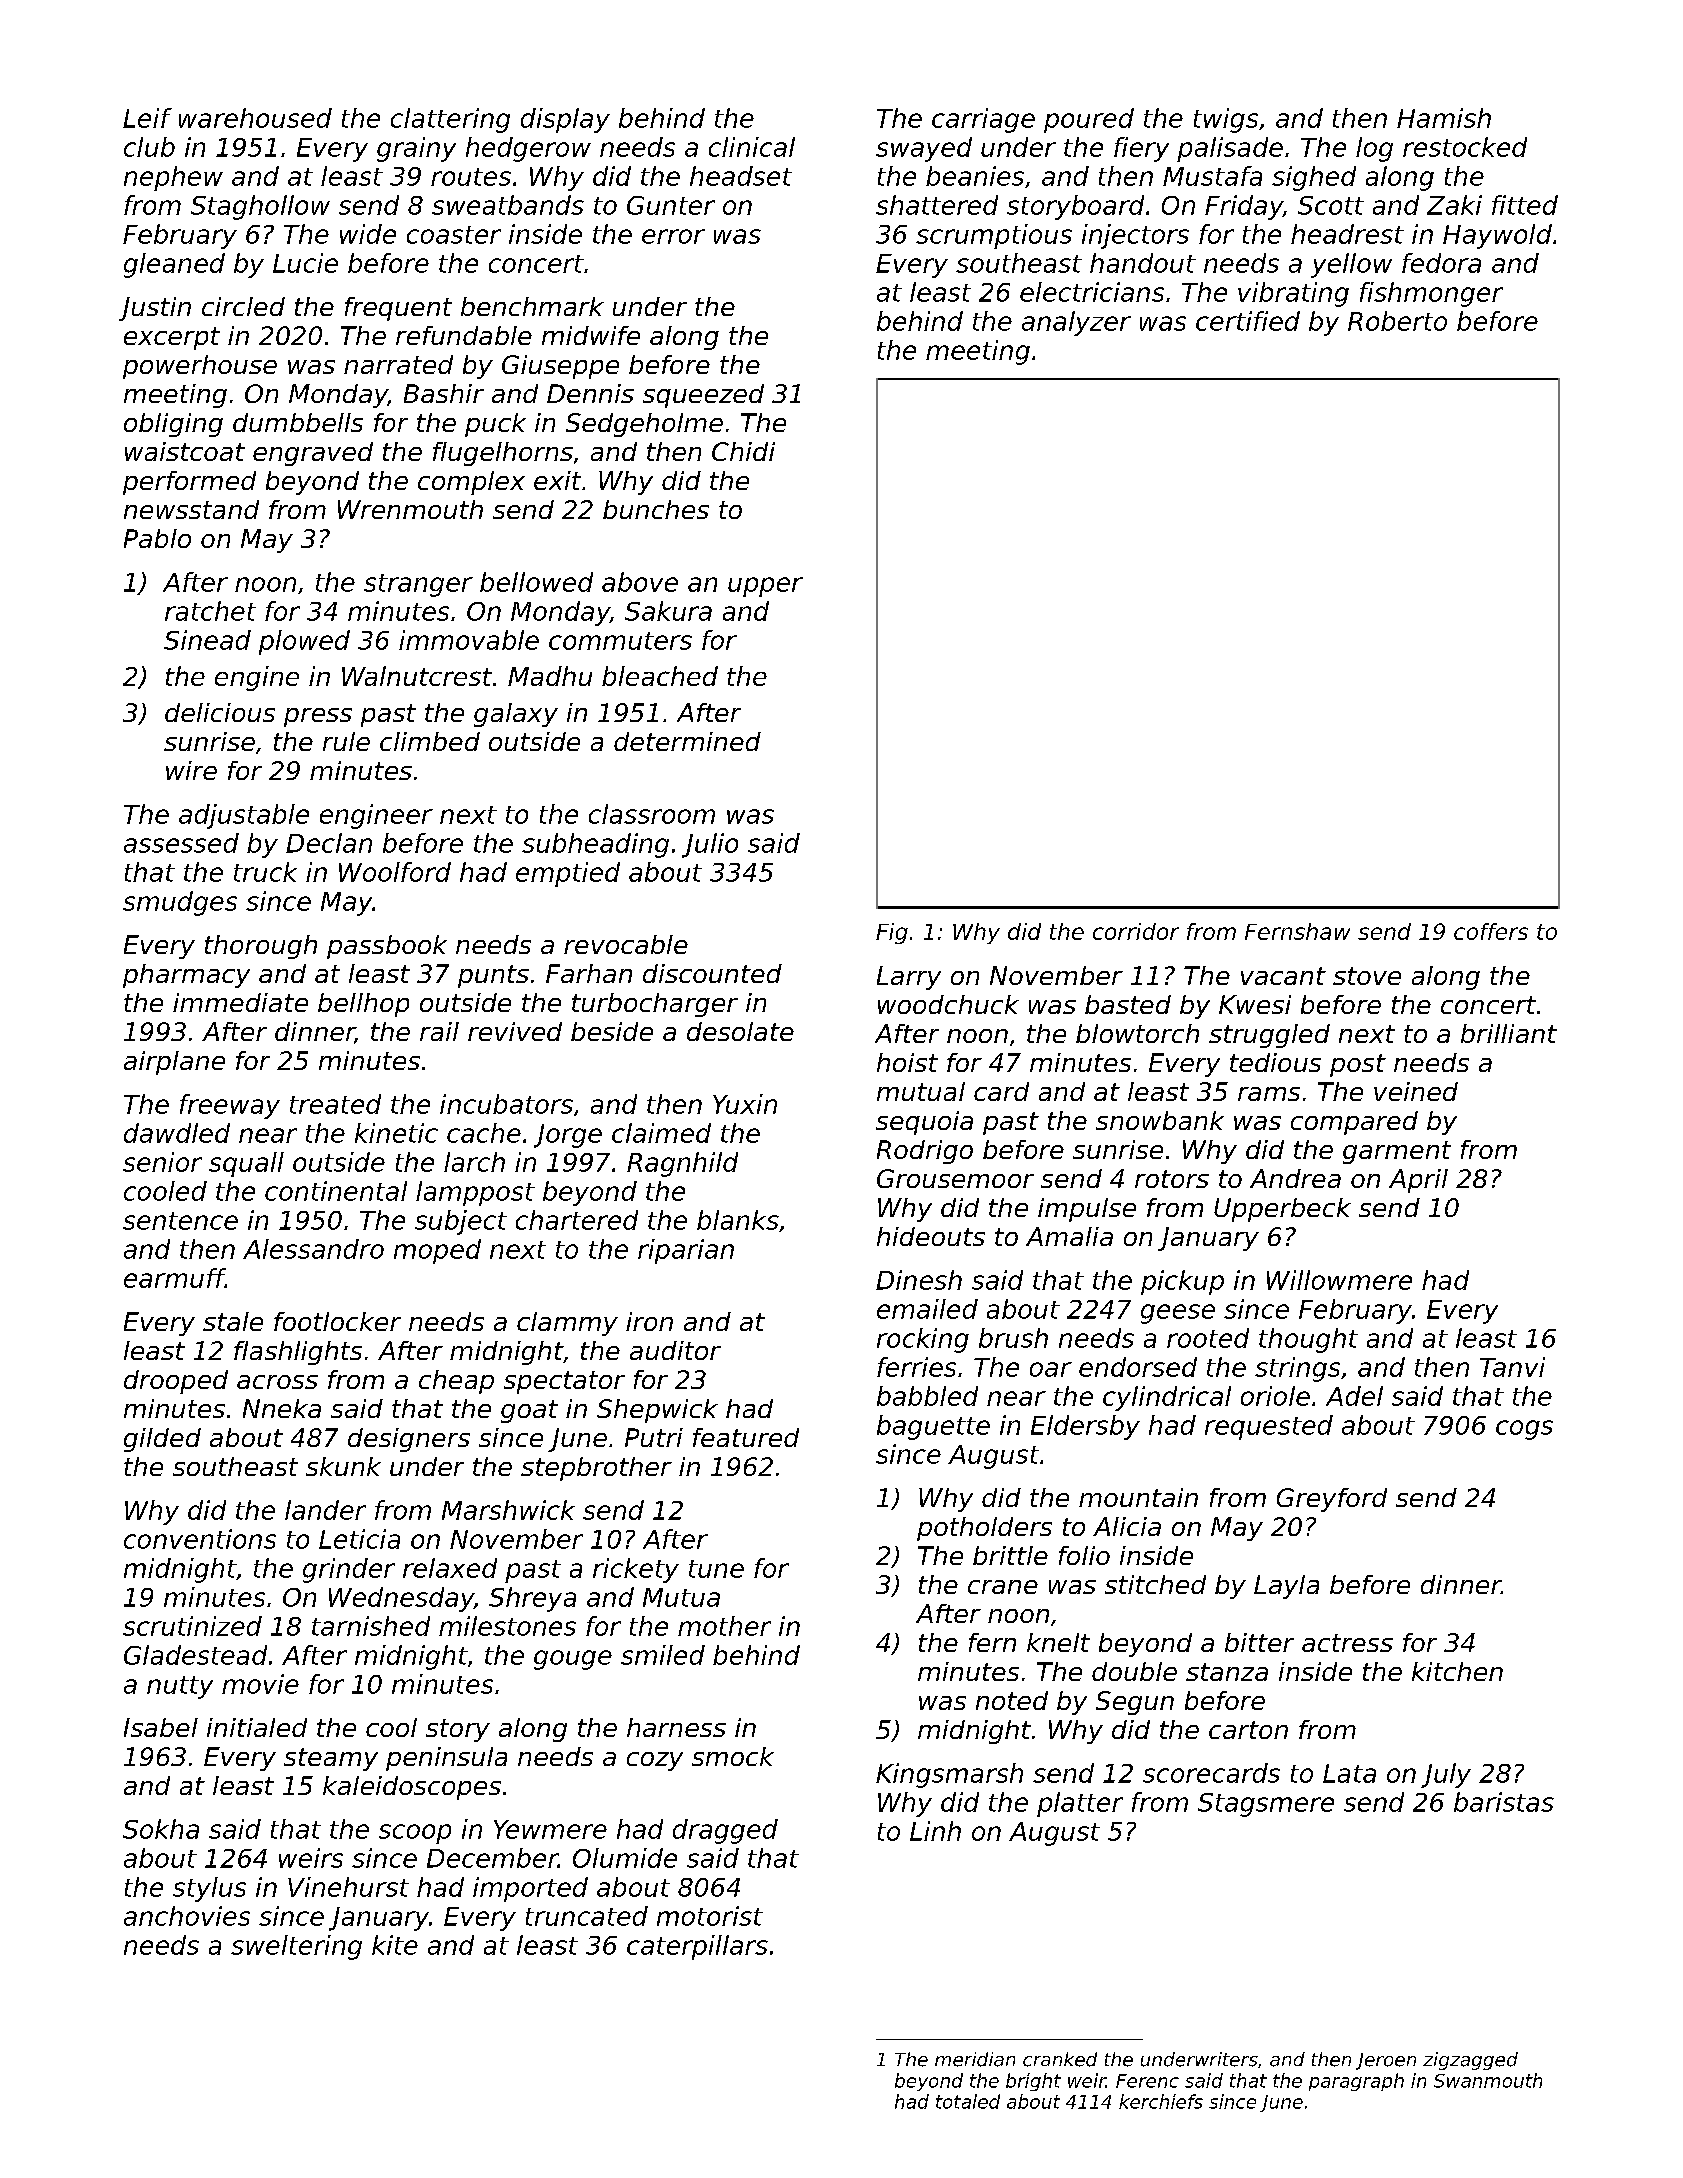 This page has height=2178, width=1683. I want to click on obliging, so click(173, 425).
